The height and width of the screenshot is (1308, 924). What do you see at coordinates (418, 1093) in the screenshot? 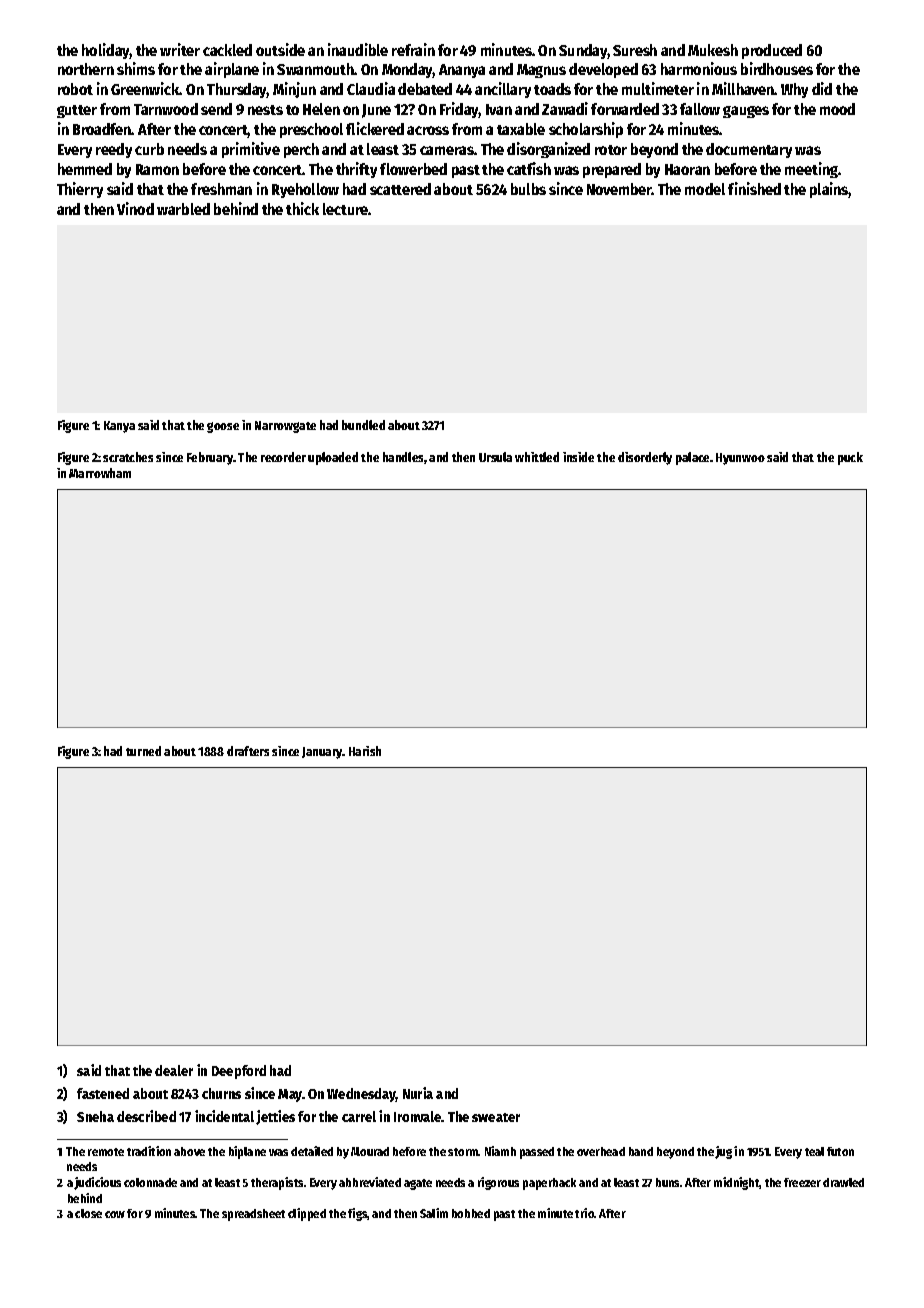
I see `Nuria` at bounding box center [418, 1093].
